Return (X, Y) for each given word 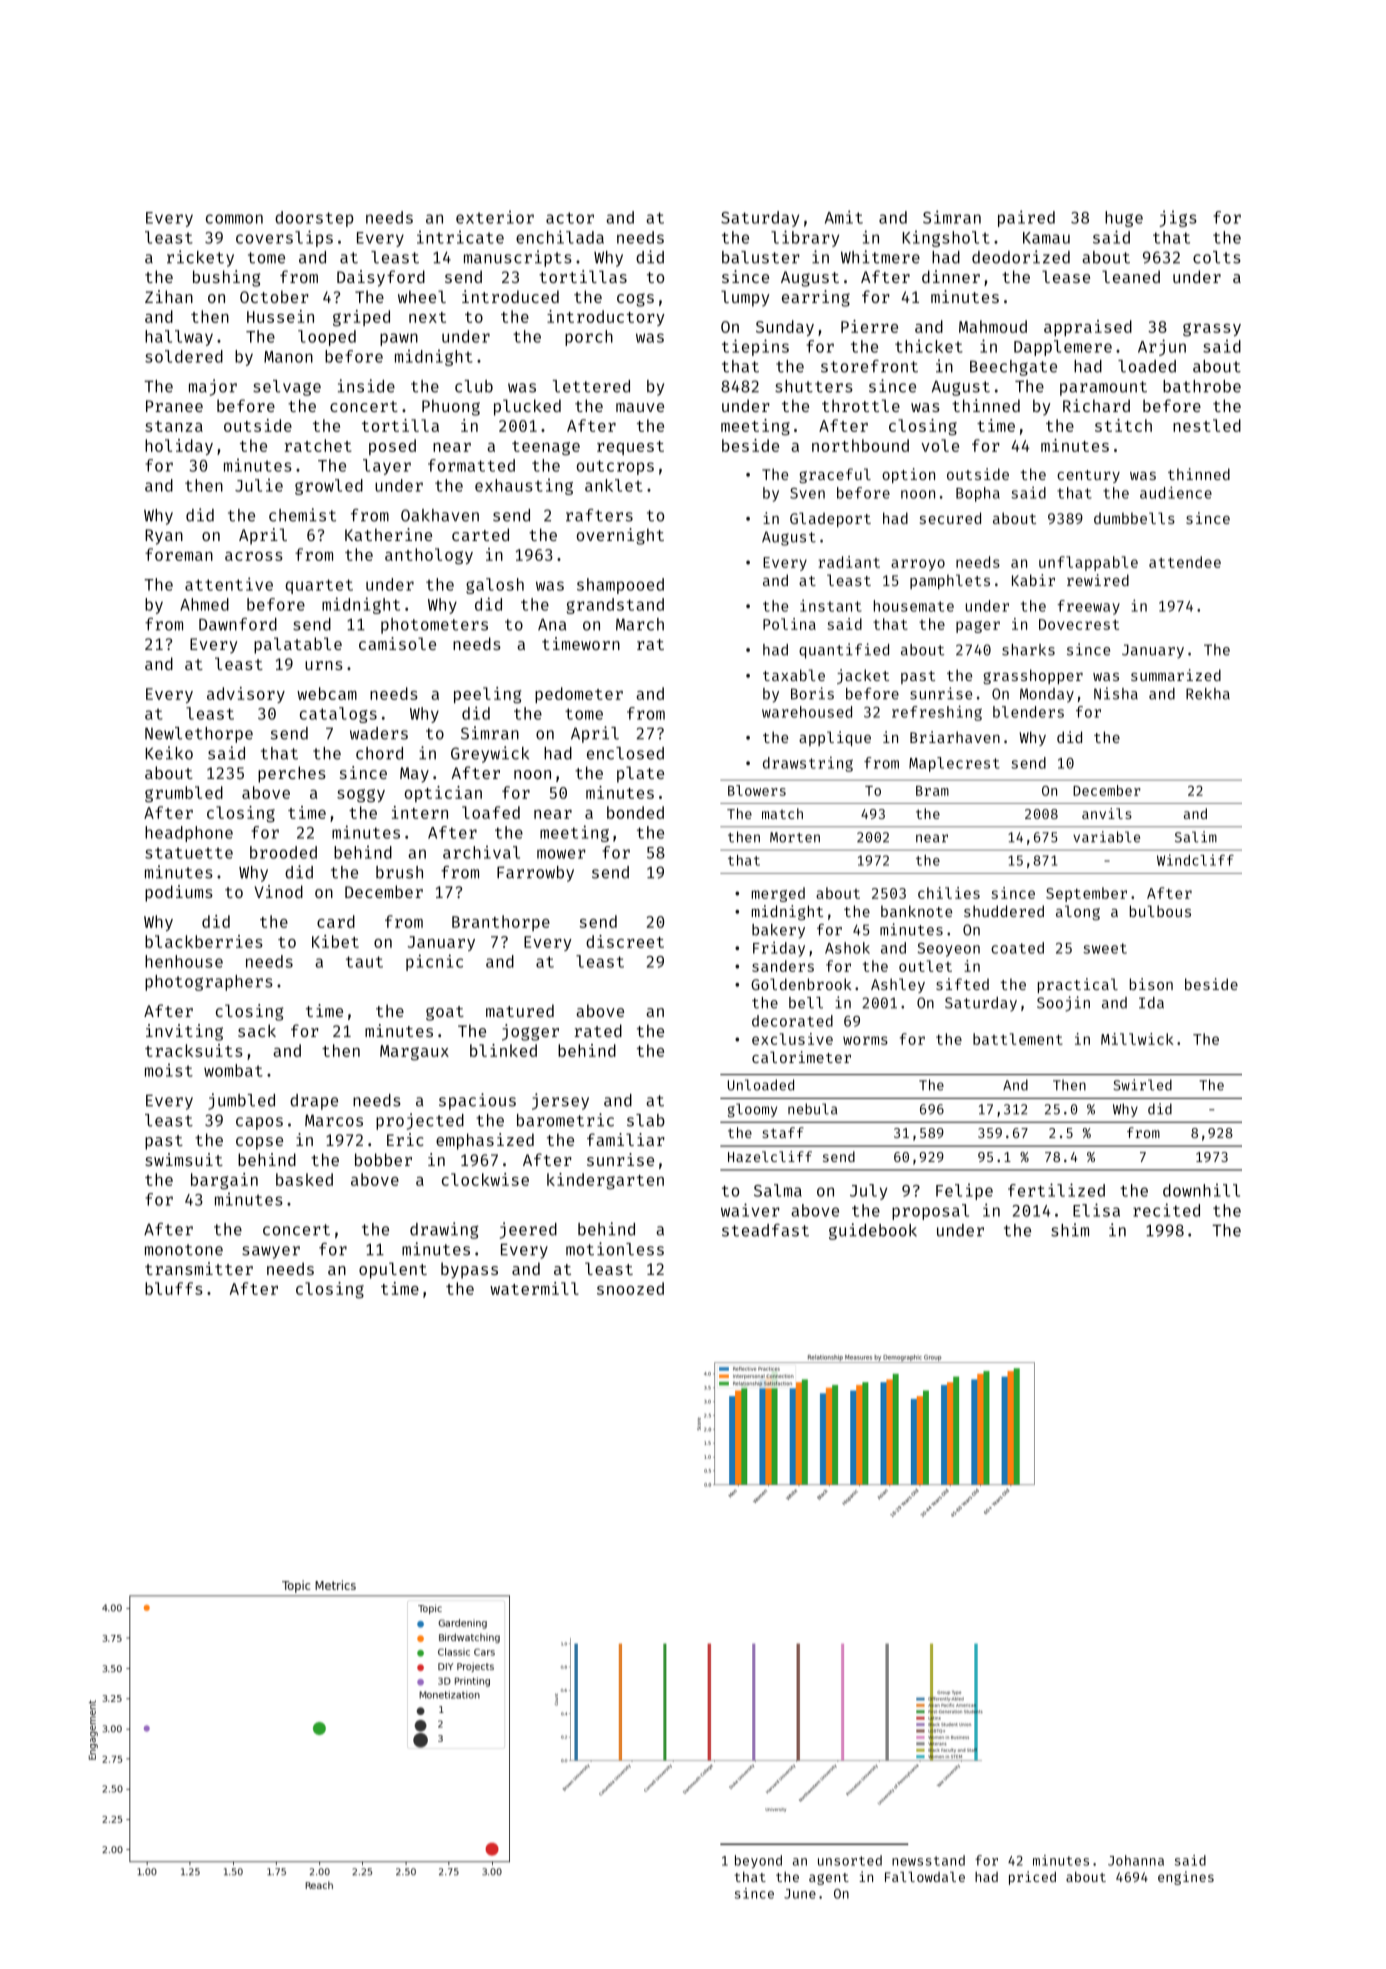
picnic (434, 962)
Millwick (1137, 1039)
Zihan (169, 296)
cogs (635, 300)
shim (1070, 1230)
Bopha (978, 494)
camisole (397, 643)
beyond (758, 1862)
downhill (1201, 1190)
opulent (393, 1270)
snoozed (630, 1288)
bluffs (174, 1288)
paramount (1103, 388)
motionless (615, 1249)
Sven (807, 493)
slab (646, 1120)
